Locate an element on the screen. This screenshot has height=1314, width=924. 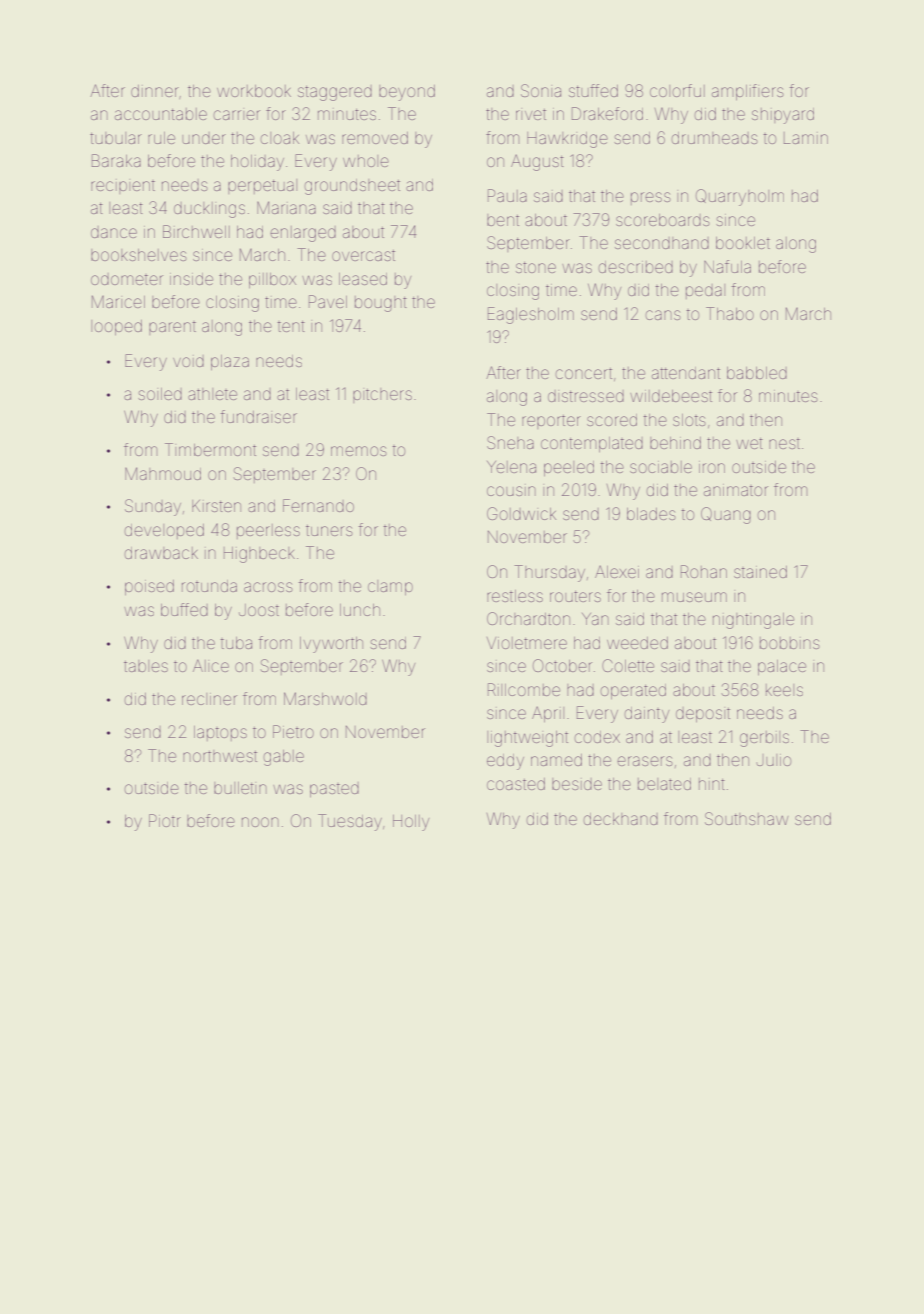
Sonia is located at coordinates (541, 90).
